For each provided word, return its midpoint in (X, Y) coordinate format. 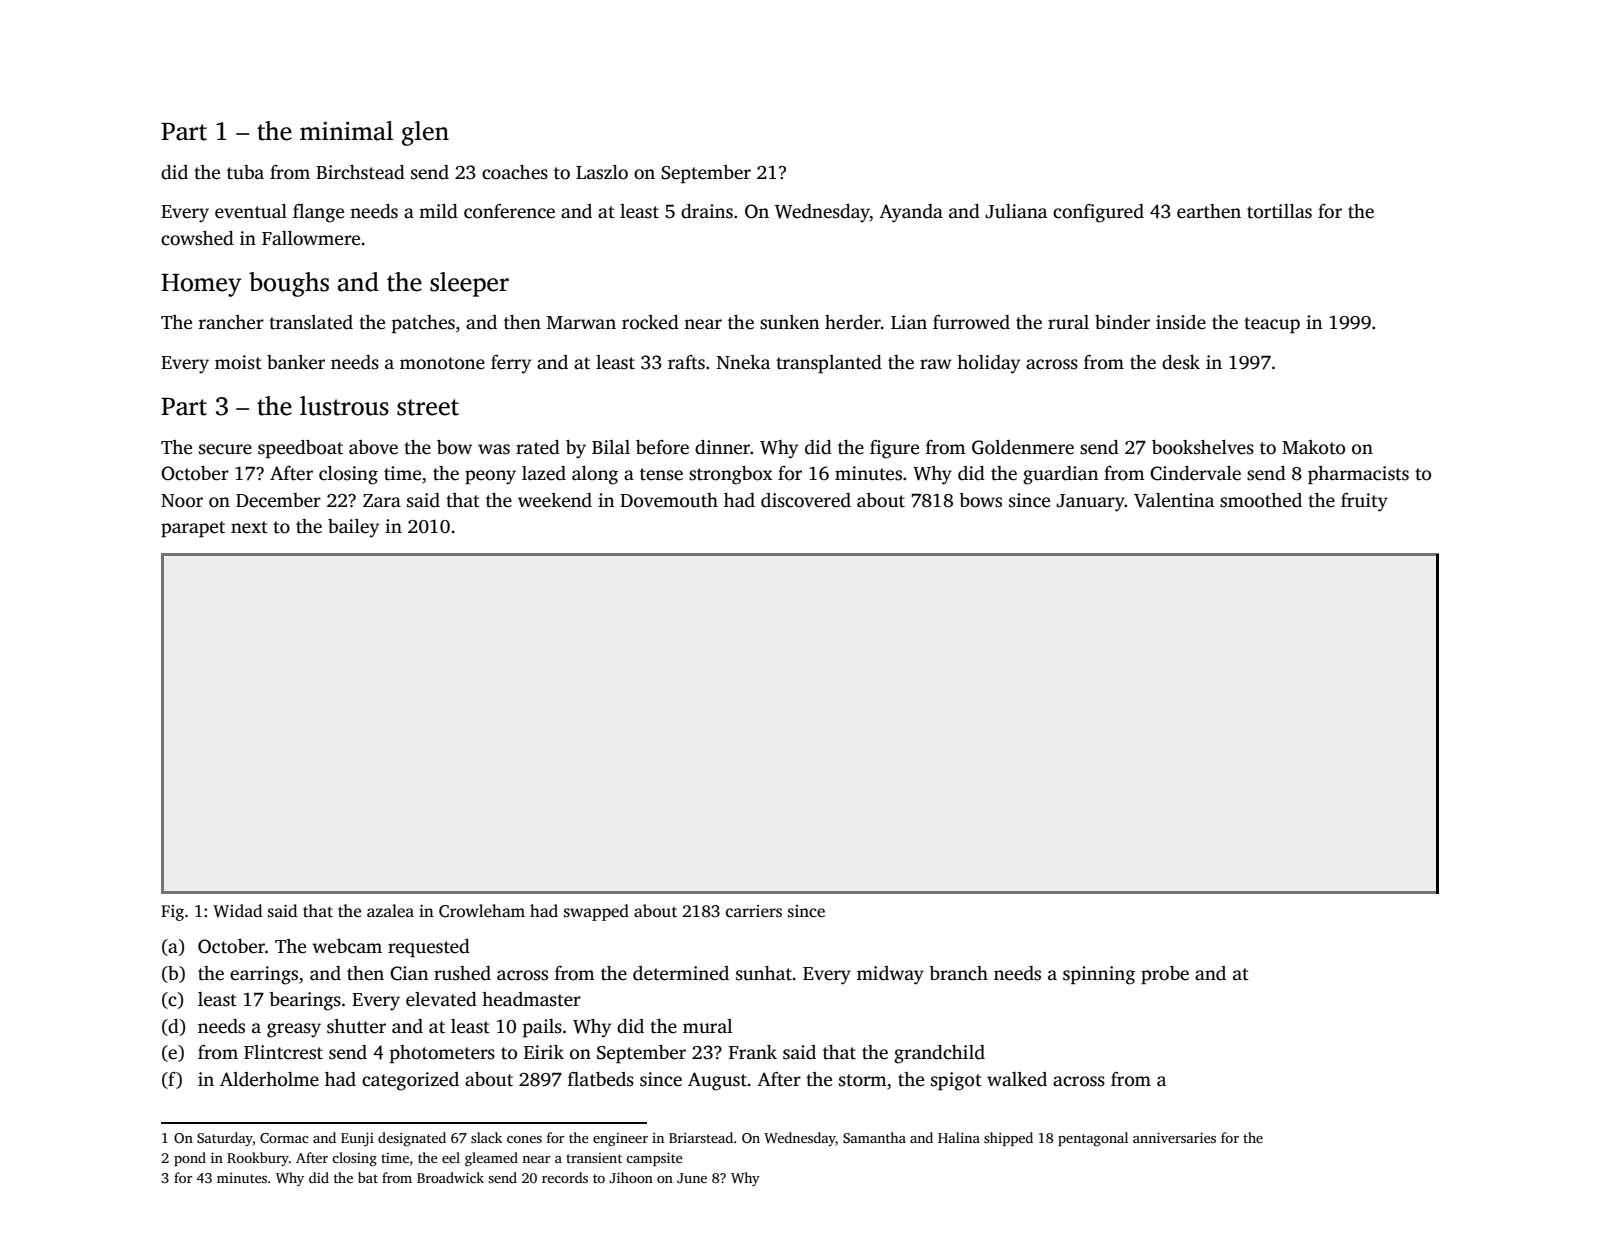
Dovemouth (669, 500)
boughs (289, 284)
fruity (1364, 502)
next (249, 527)
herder (853, 322)
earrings (264, 975)
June (692, 1178)
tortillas (1279, 211)
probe (1165, 975)
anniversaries (1174, 1137)
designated (412, 1139)
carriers (754, 911)
